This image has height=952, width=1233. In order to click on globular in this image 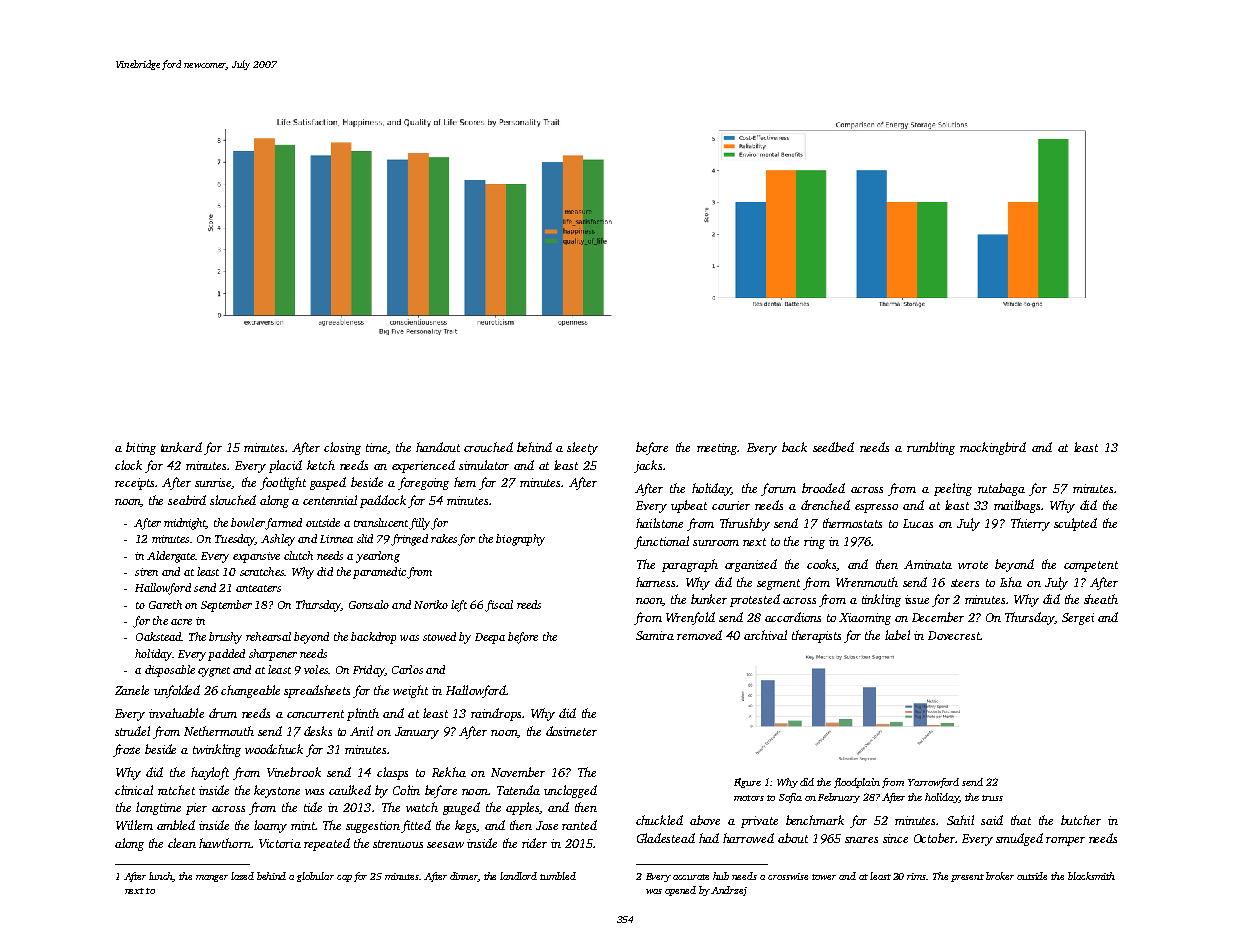, I will do `click(315, 877)`.
